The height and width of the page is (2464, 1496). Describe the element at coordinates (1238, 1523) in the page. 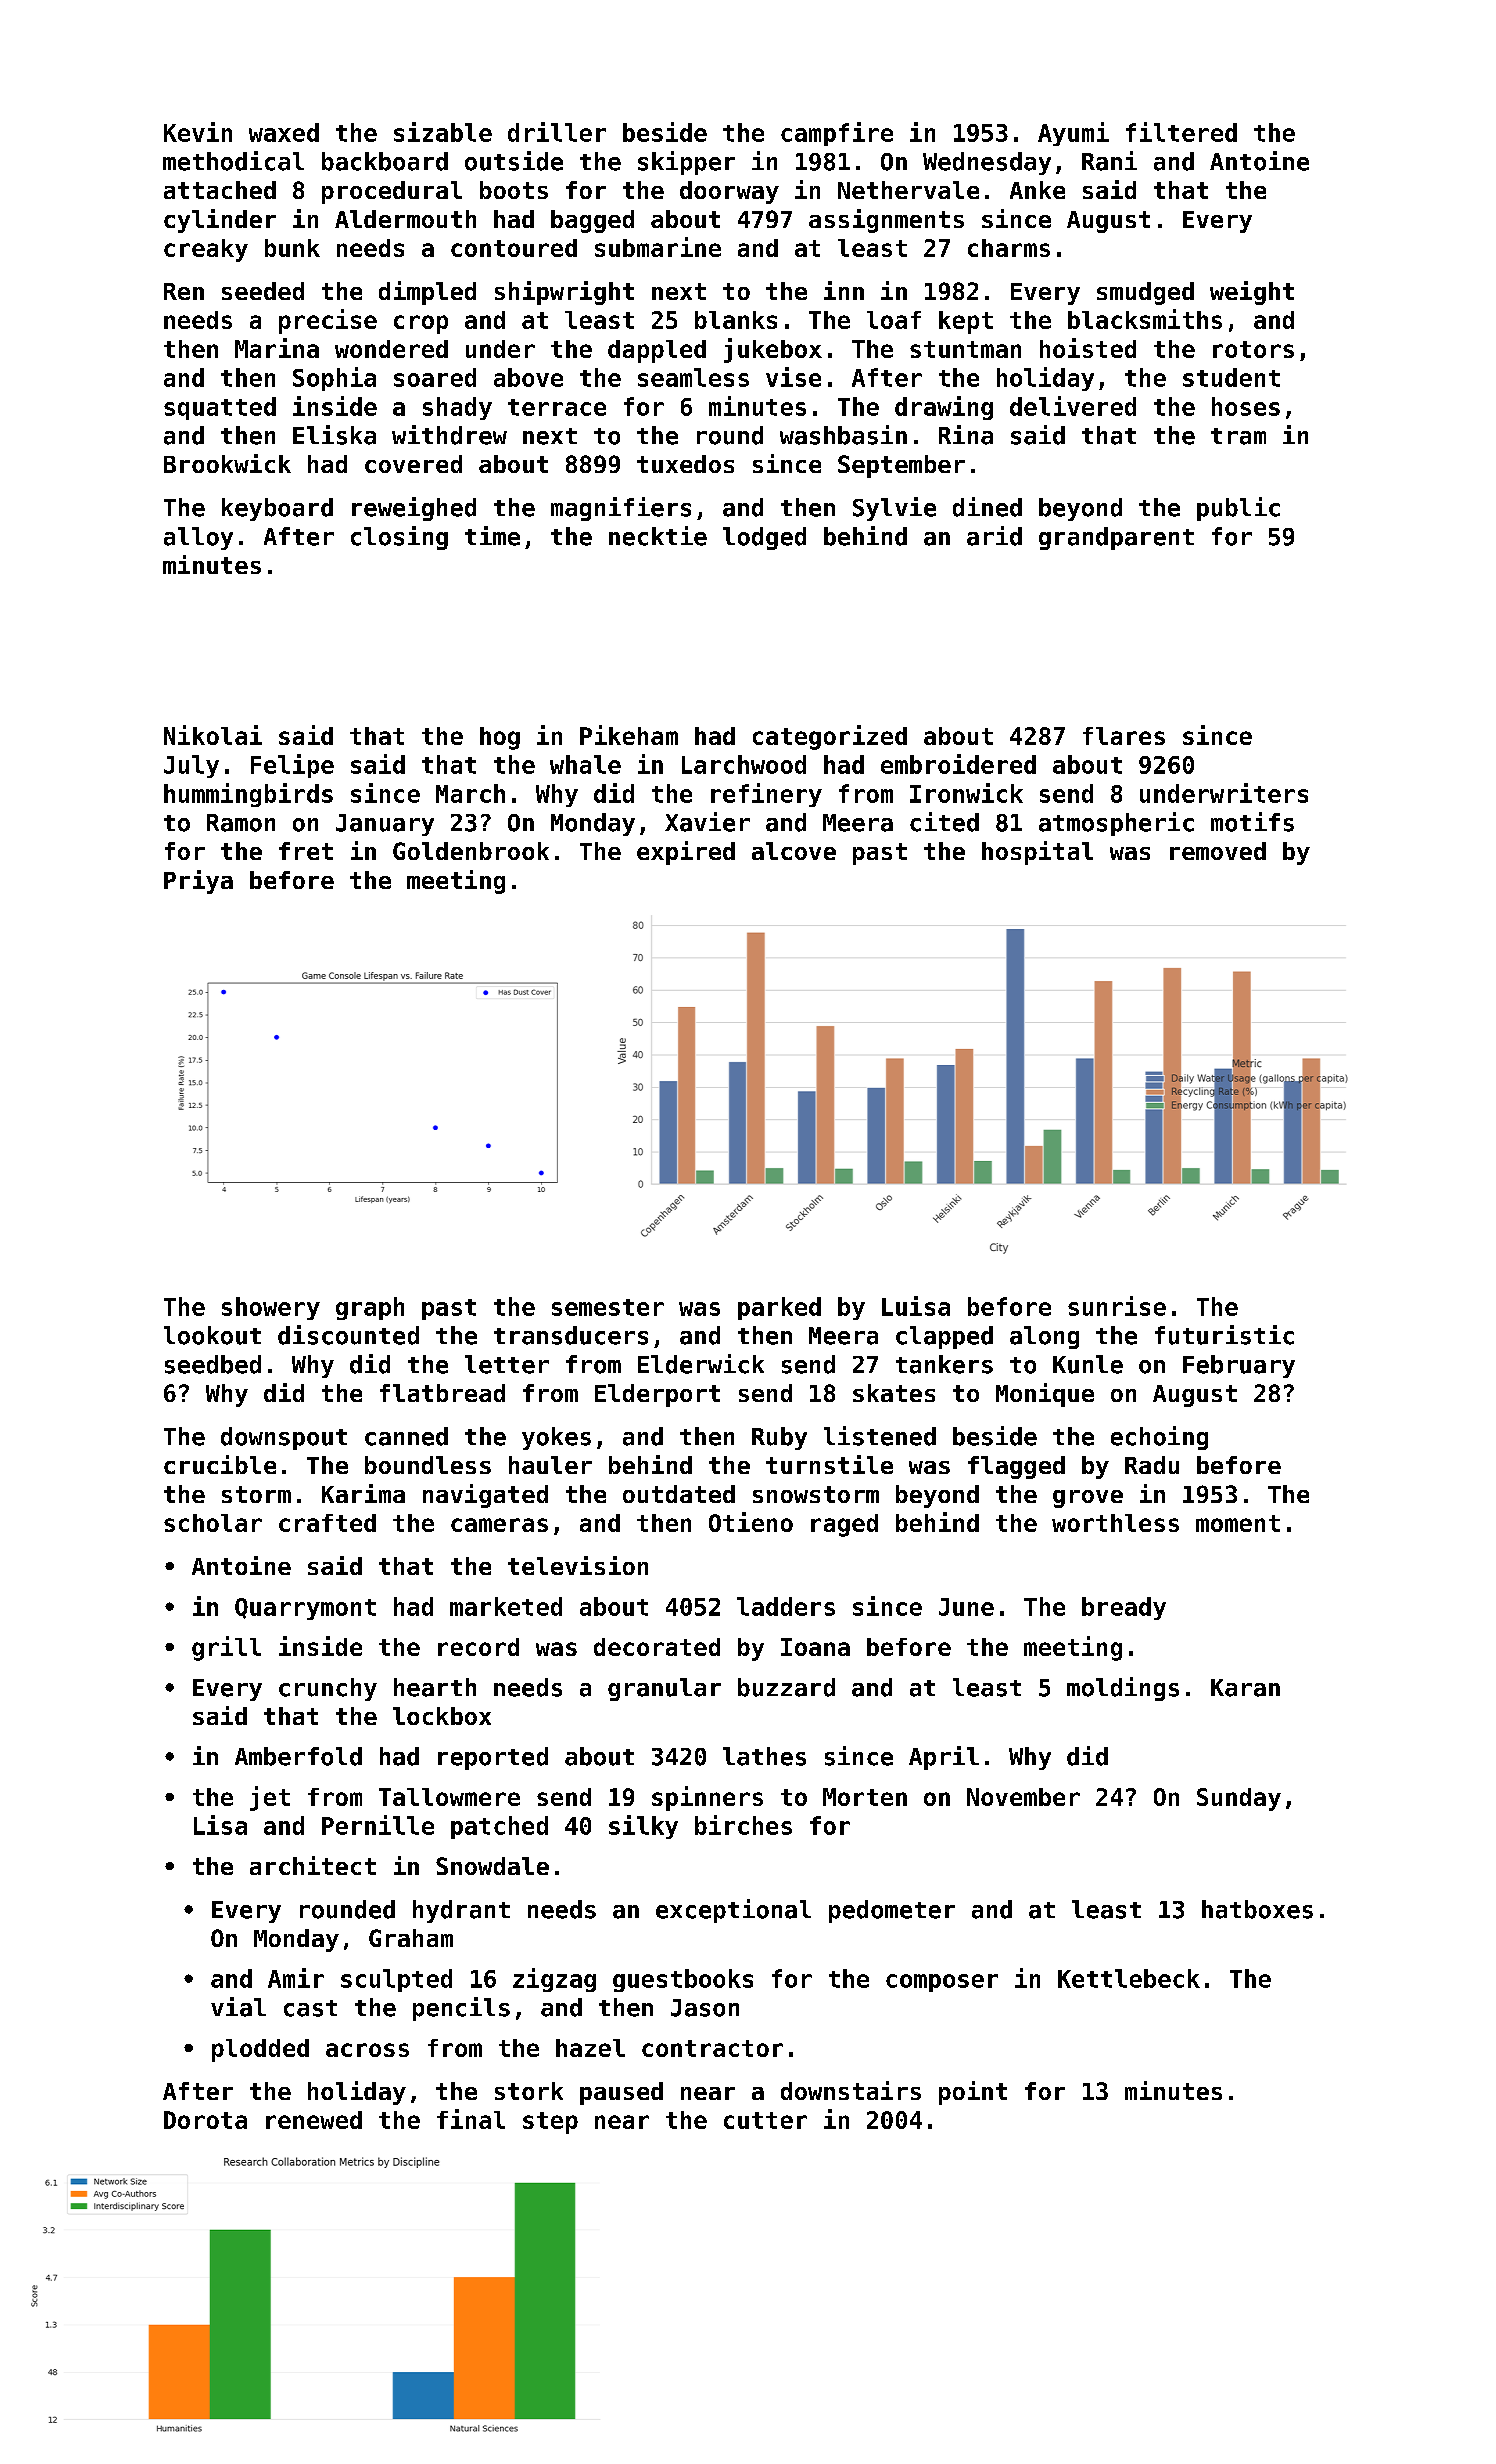

I see `moment` at that location.
